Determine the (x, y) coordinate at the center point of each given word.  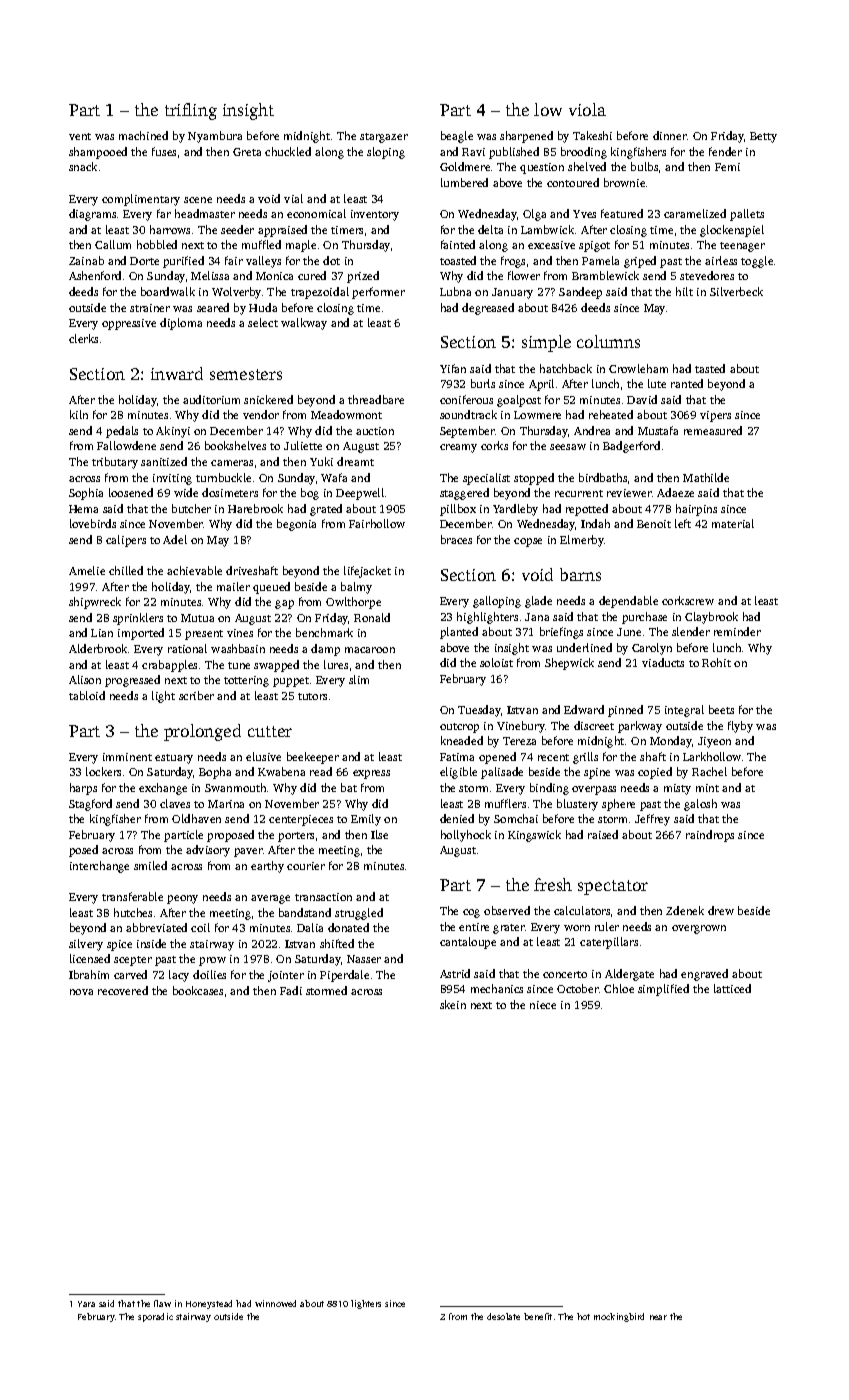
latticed (732, 988)
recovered (123, 990)
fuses (164, 151)
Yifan (453, 368)
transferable (132, 896)
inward (177, 373)
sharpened (526, 137)
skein (453, 1004)
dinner (670, 135)
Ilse (379, 834)
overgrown (699, 929)
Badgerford (631, 447)
